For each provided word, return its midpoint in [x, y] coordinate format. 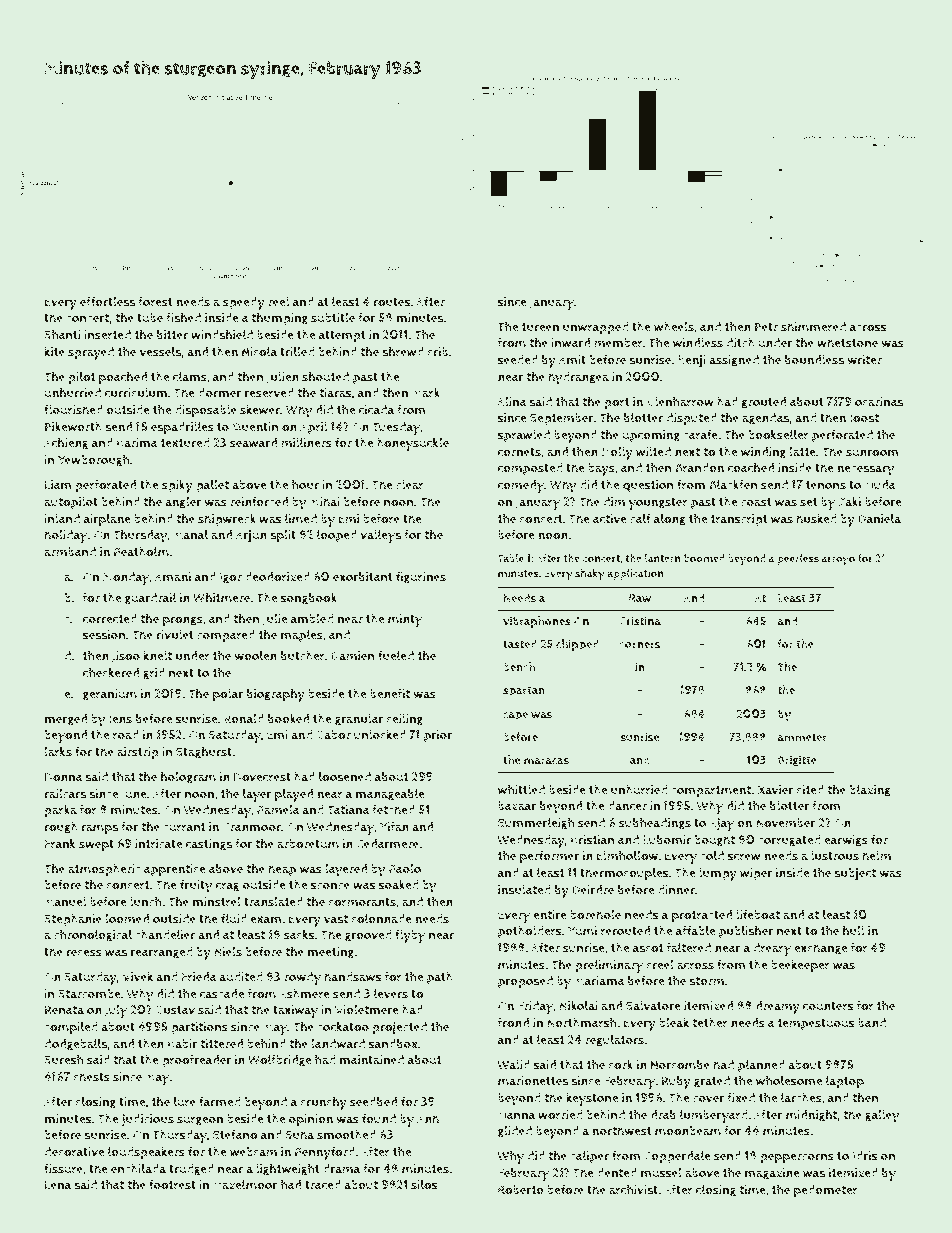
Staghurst [204, 752]
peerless [798, 559]
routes [392, 302]
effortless [107, 301]
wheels [674, 326]
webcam [253, 1152]
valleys [380, 536]
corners [639, 645]
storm [706, 981]
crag [228, 887]
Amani [173, 577]
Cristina [640, 621]
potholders [530, 932]
